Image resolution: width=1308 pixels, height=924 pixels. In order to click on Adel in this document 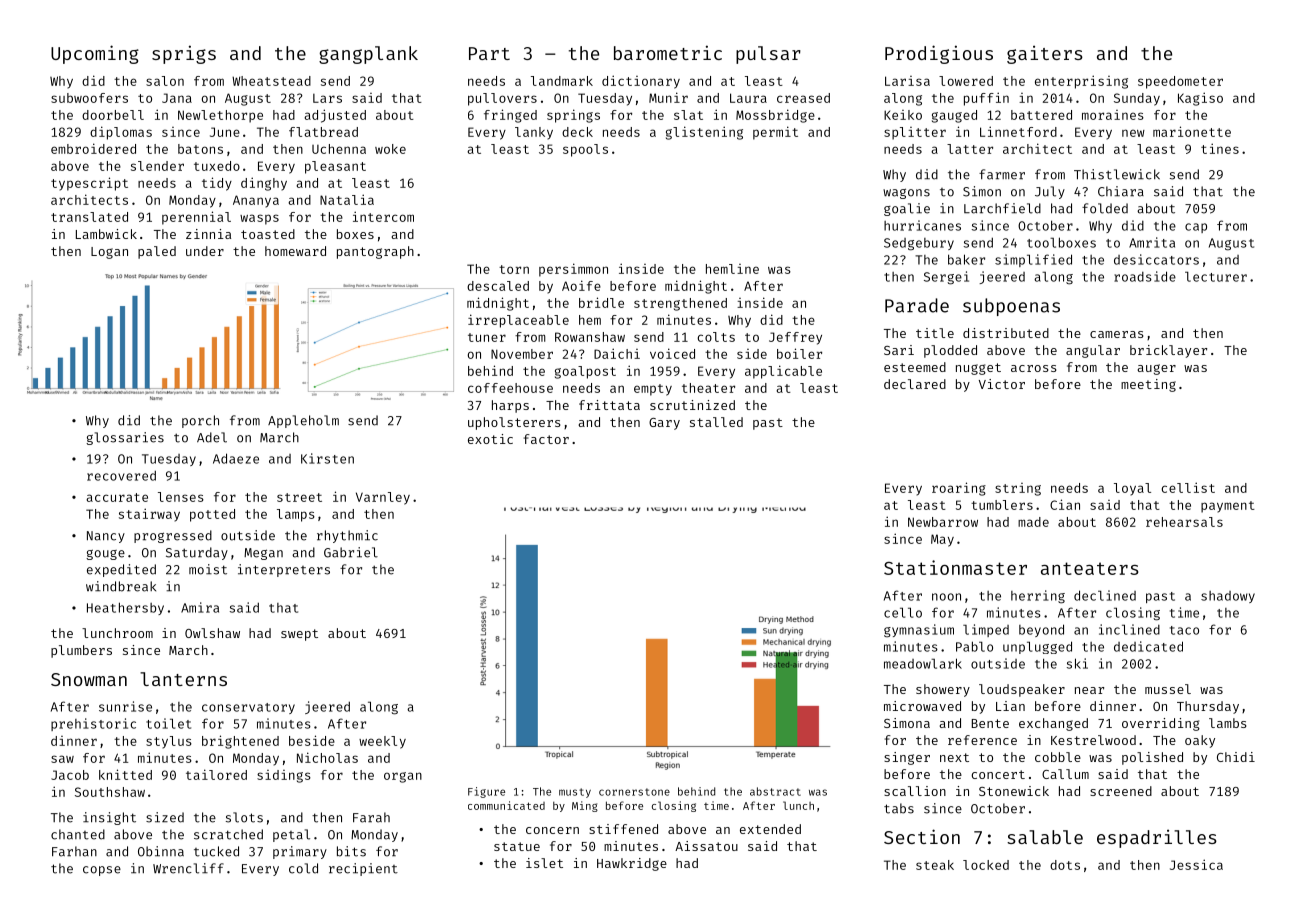, I will do `click(212, 437)`.
